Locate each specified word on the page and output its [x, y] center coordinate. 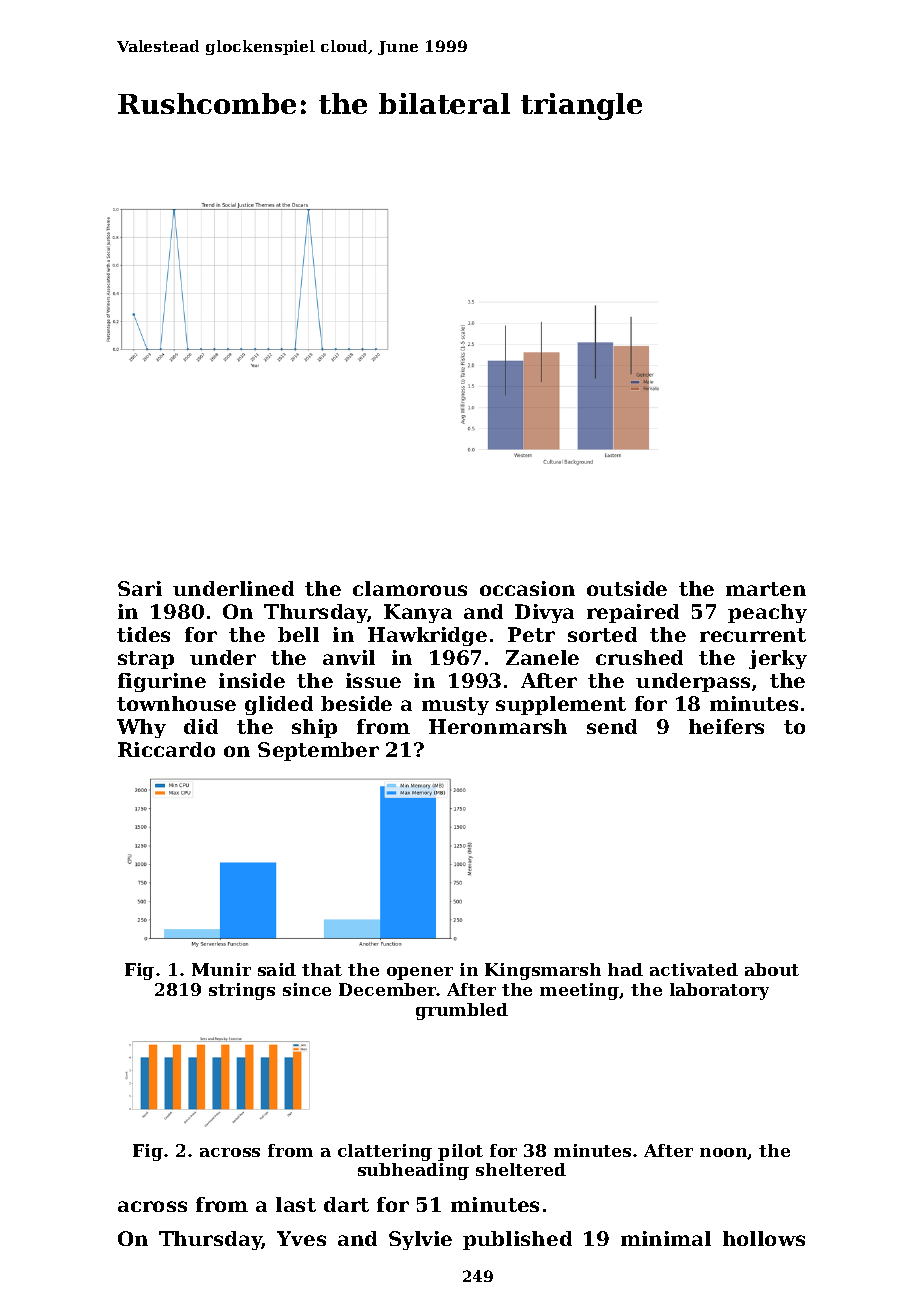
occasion [527, 588]
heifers [726, 726]
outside [627, 588]
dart [346, 1204]
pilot [460, 1152]
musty [455, 706]
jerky [778, 659]
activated [694, 969]
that [322, 969]
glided [279, 705]
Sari [140, 588]
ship [314, 728]
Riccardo [166, 749]
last [296, 1204]
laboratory [719, 991]
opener [420, 973]
